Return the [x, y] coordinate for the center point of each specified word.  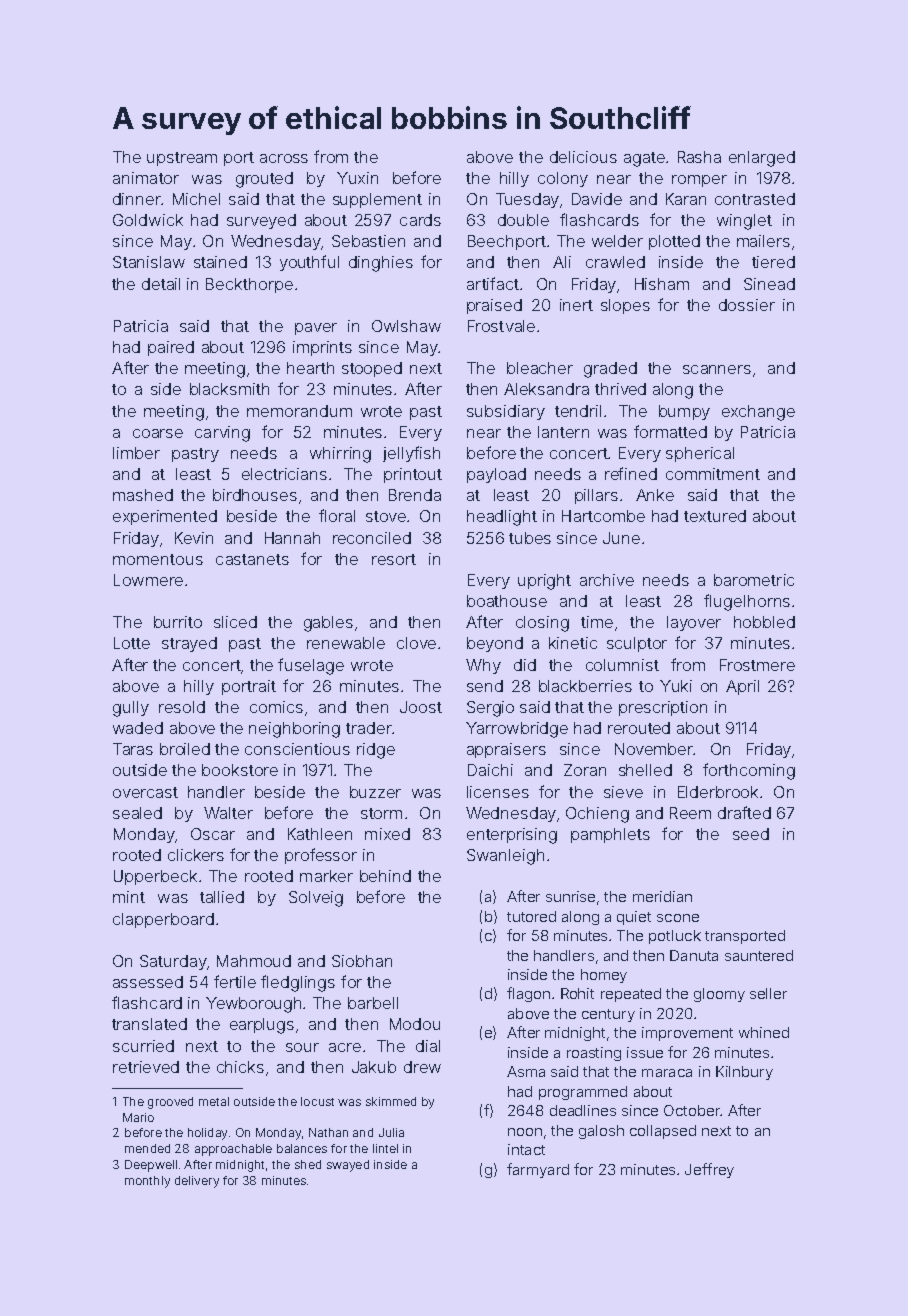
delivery [197, 1182]
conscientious [297, 749]
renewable [346, 643]
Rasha [699, 157]
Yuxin [357, 178]
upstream [182, 159]
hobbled [764, 622]
